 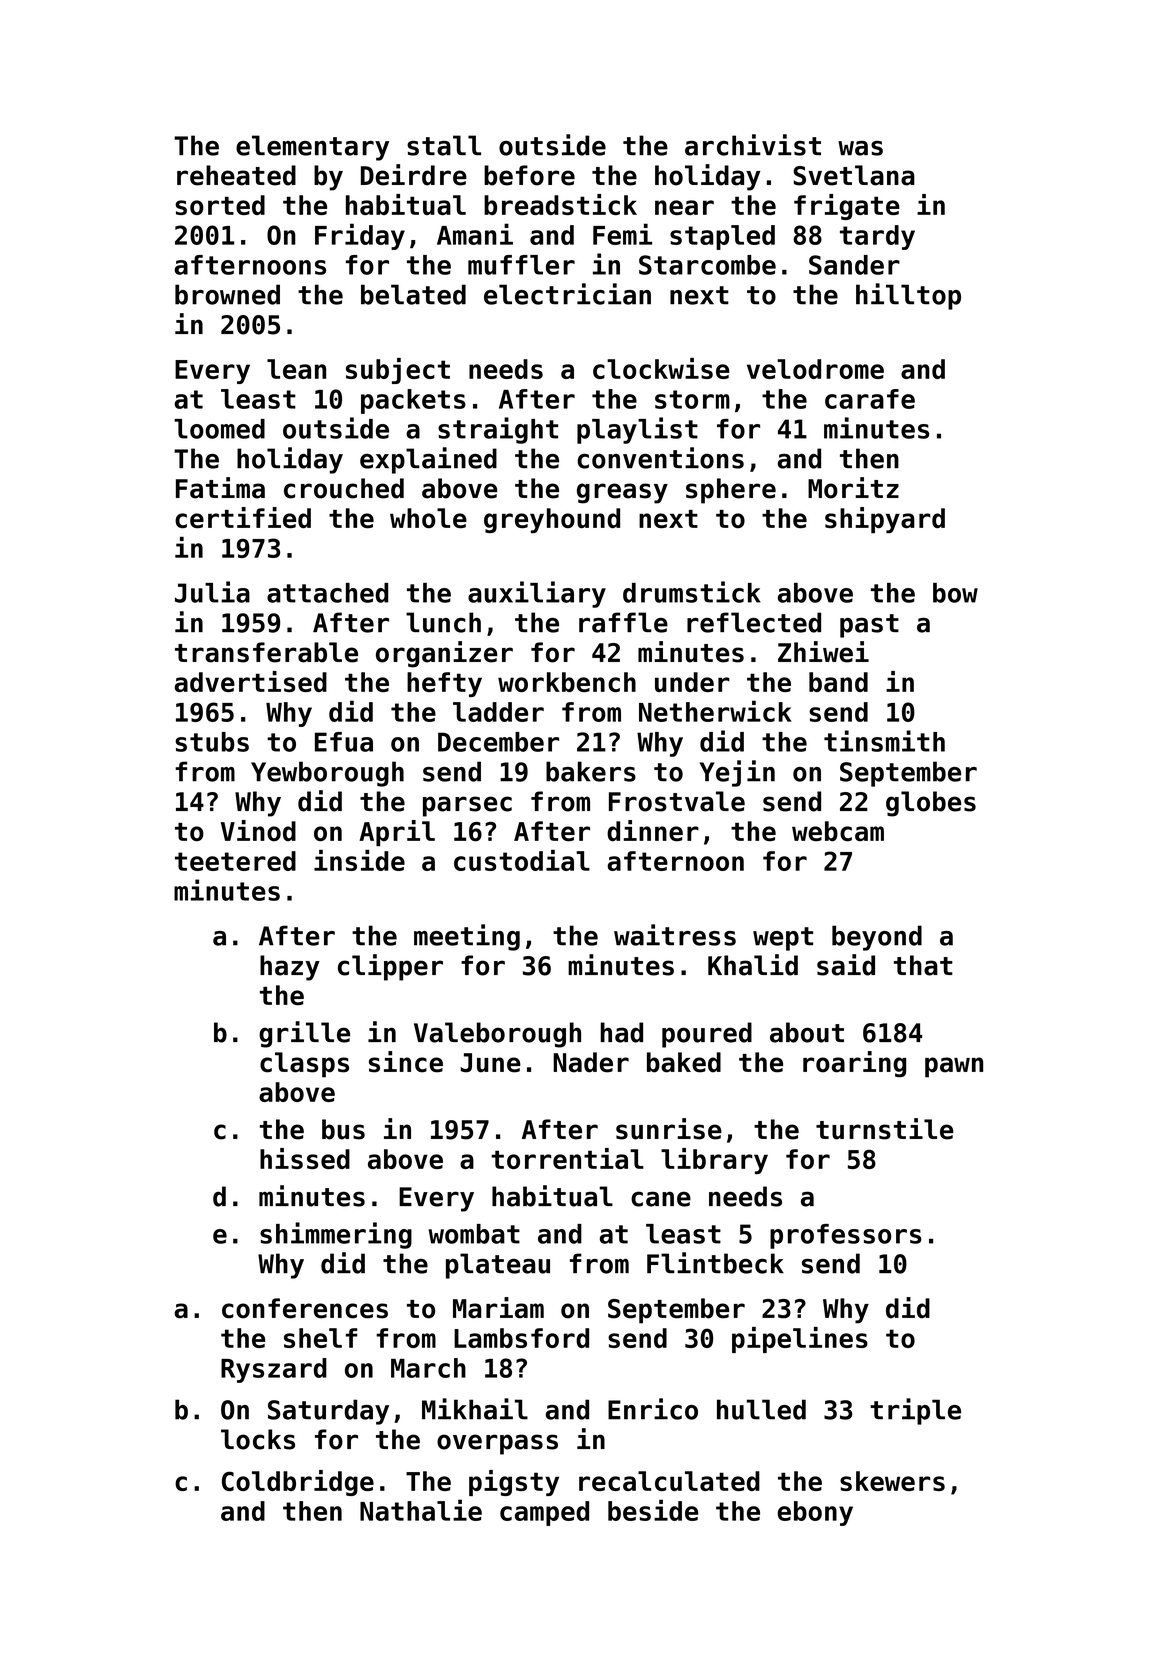 I want to click on stubs, so click(x=212, y=742).
